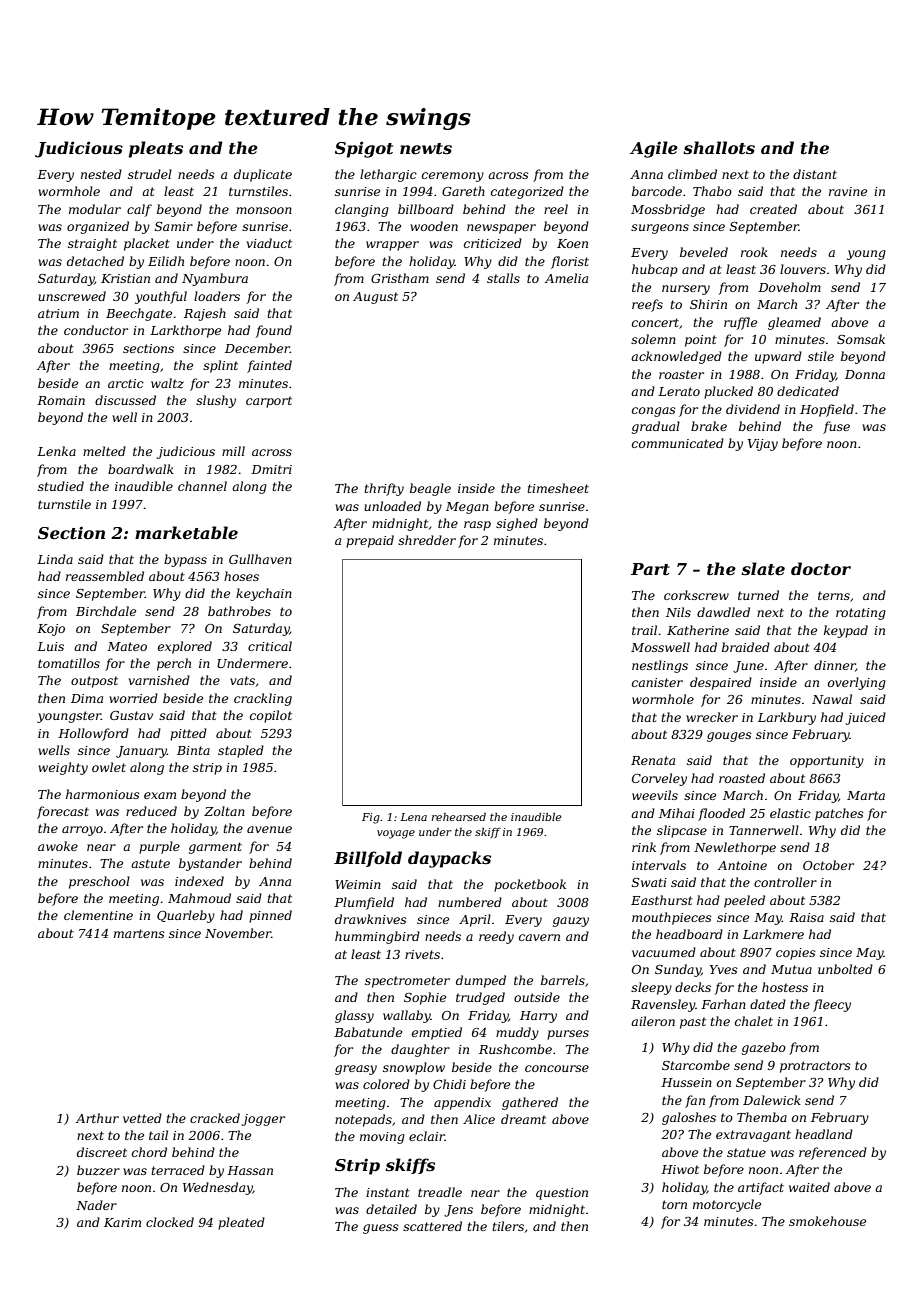 This page has height=1308, width=924. I want to click on categorized, so click(527, 192).
